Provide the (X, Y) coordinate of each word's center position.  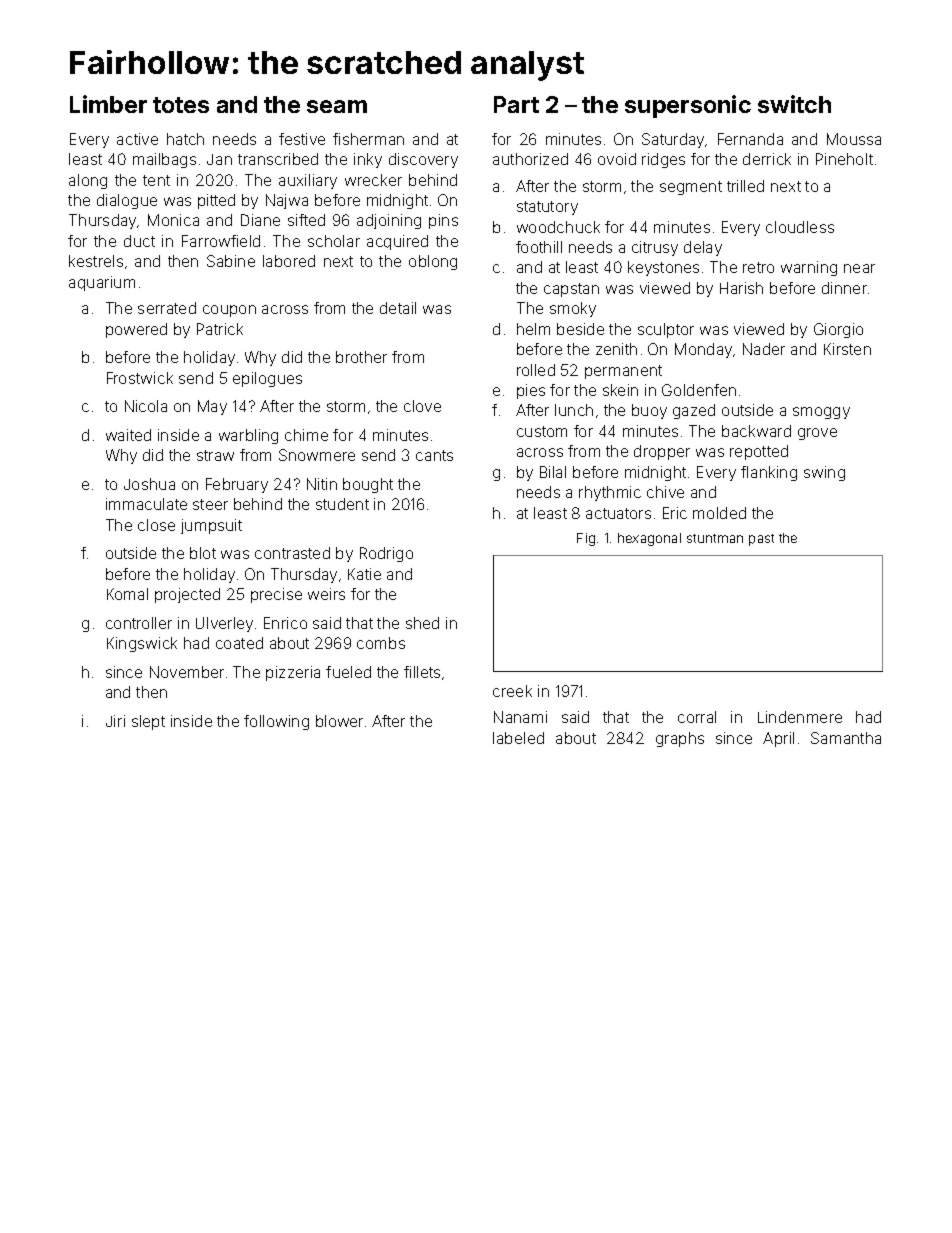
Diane (260, 220)
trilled (745, 186)
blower (339, 721)
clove (422, 406)
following (276, 722)
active (137, 139)
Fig (586, 539)
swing (824, 473)
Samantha (846, 738)
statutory (547, 208)
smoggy (821, 413)
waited (128, 435)
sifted (306, 220)
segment (691, 188)
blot (203, 553)
